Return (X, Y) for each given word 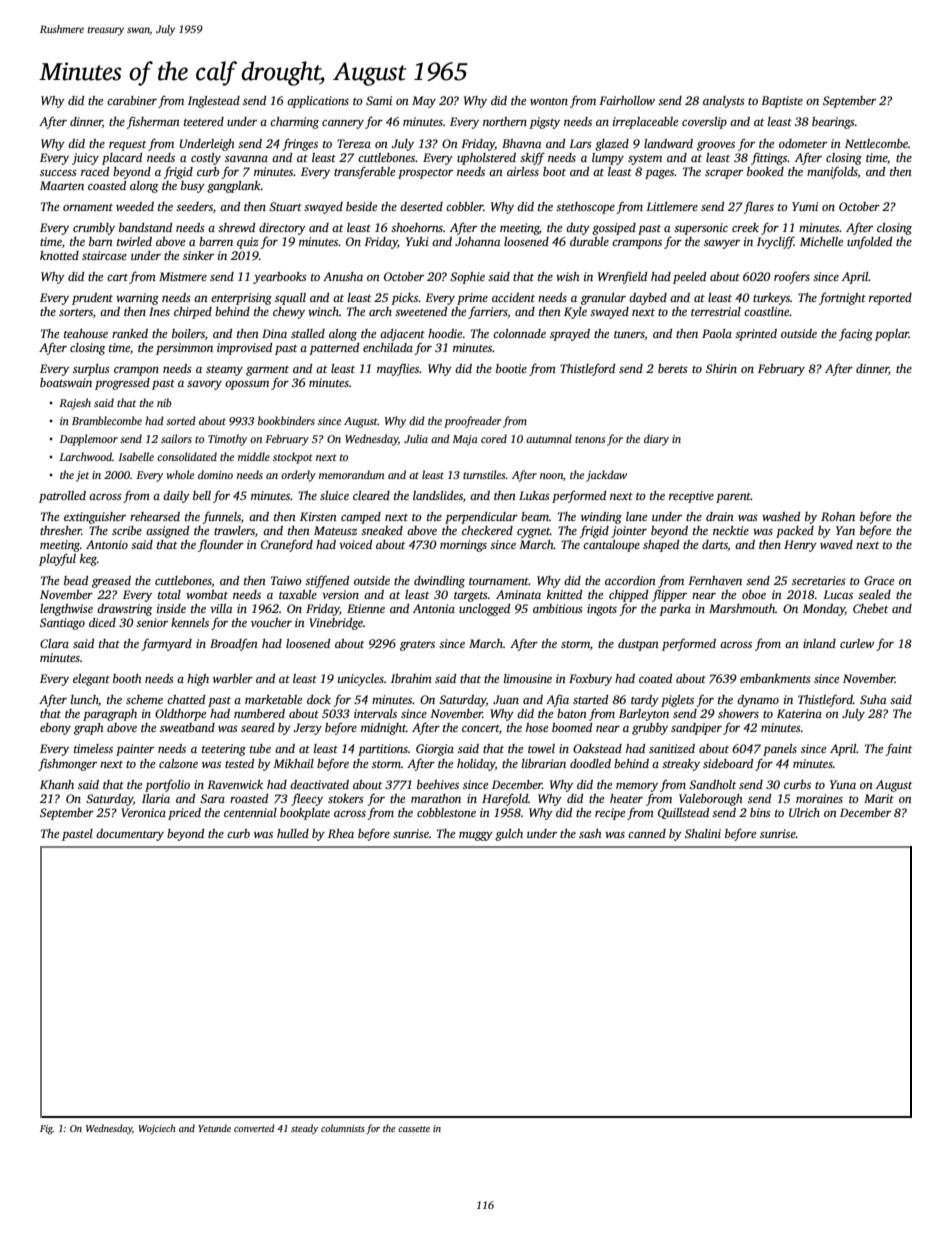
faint (899, 749)
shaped (661, 546)
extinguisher (95, 518)
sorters (76, 312)
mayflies (398, 369)
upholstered (486, 159)
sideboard (728, 763)
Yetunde (214, 1128)
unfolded (869, 242)
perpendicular (481, 518)
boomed (572, 727)
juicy (85, 159)
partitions (383, 750)
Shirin (721, 368)
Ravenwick (235, 784)
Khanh (57, 784)
